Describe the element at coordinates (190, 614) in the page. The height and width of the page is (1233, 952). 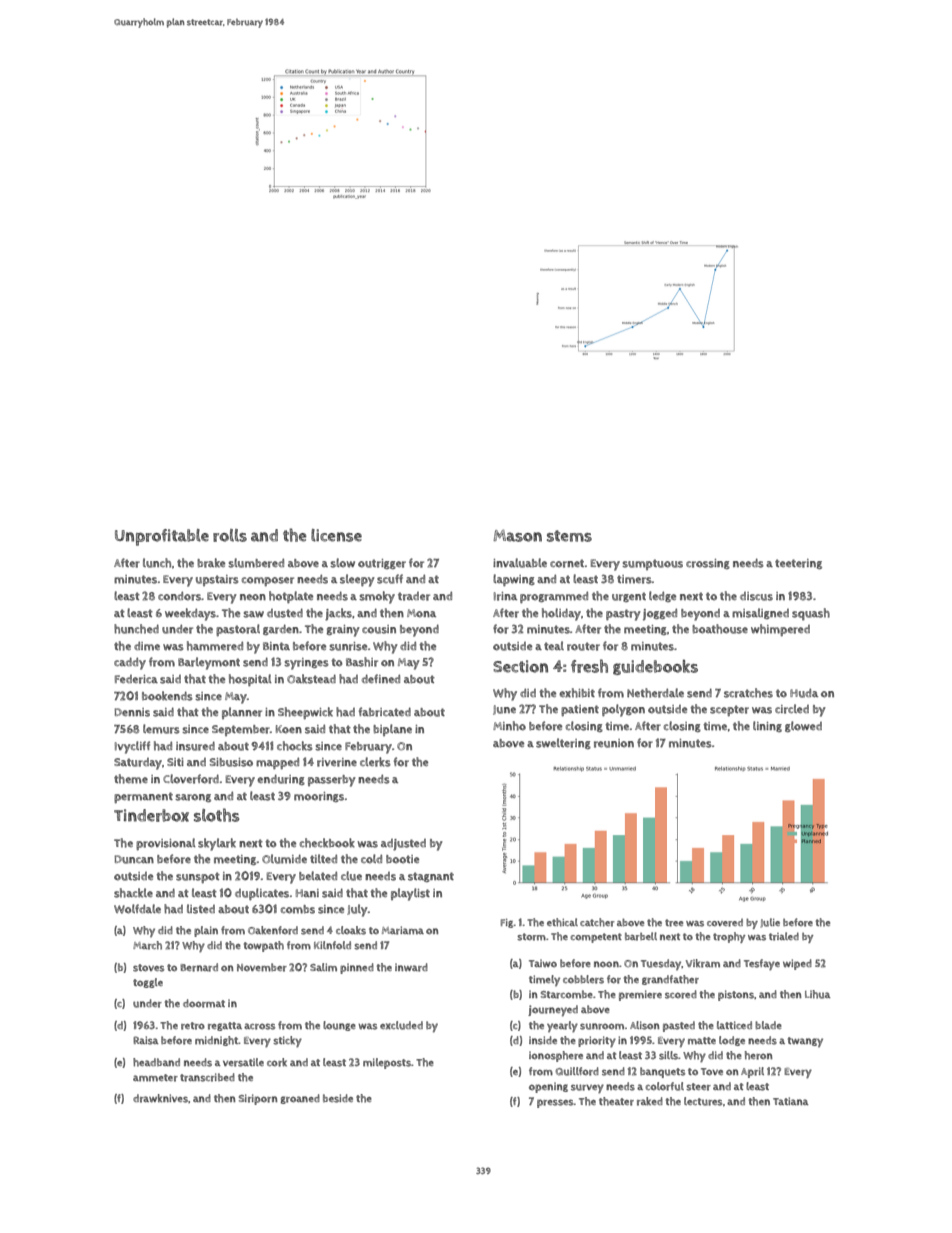
I see `weekdays` at that location.
